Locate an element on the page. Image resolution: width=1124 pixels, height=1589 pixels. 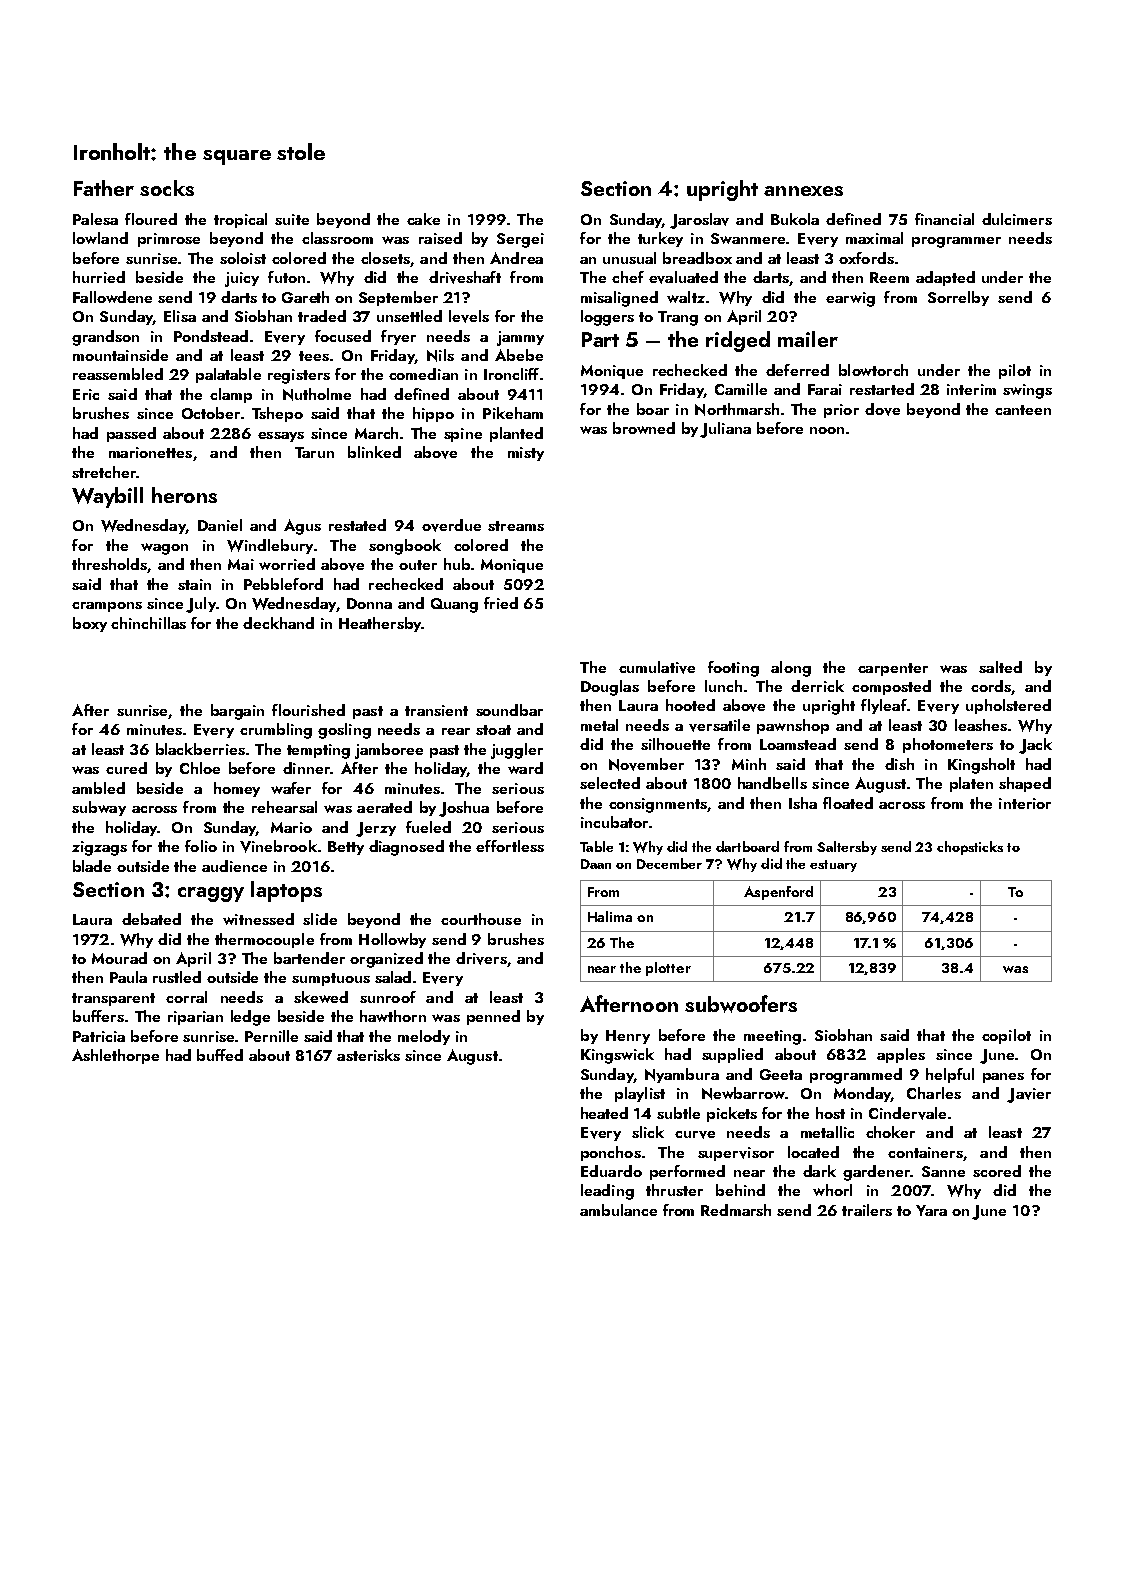
Ashlethorpe is located at coordinates (115, 1056).
